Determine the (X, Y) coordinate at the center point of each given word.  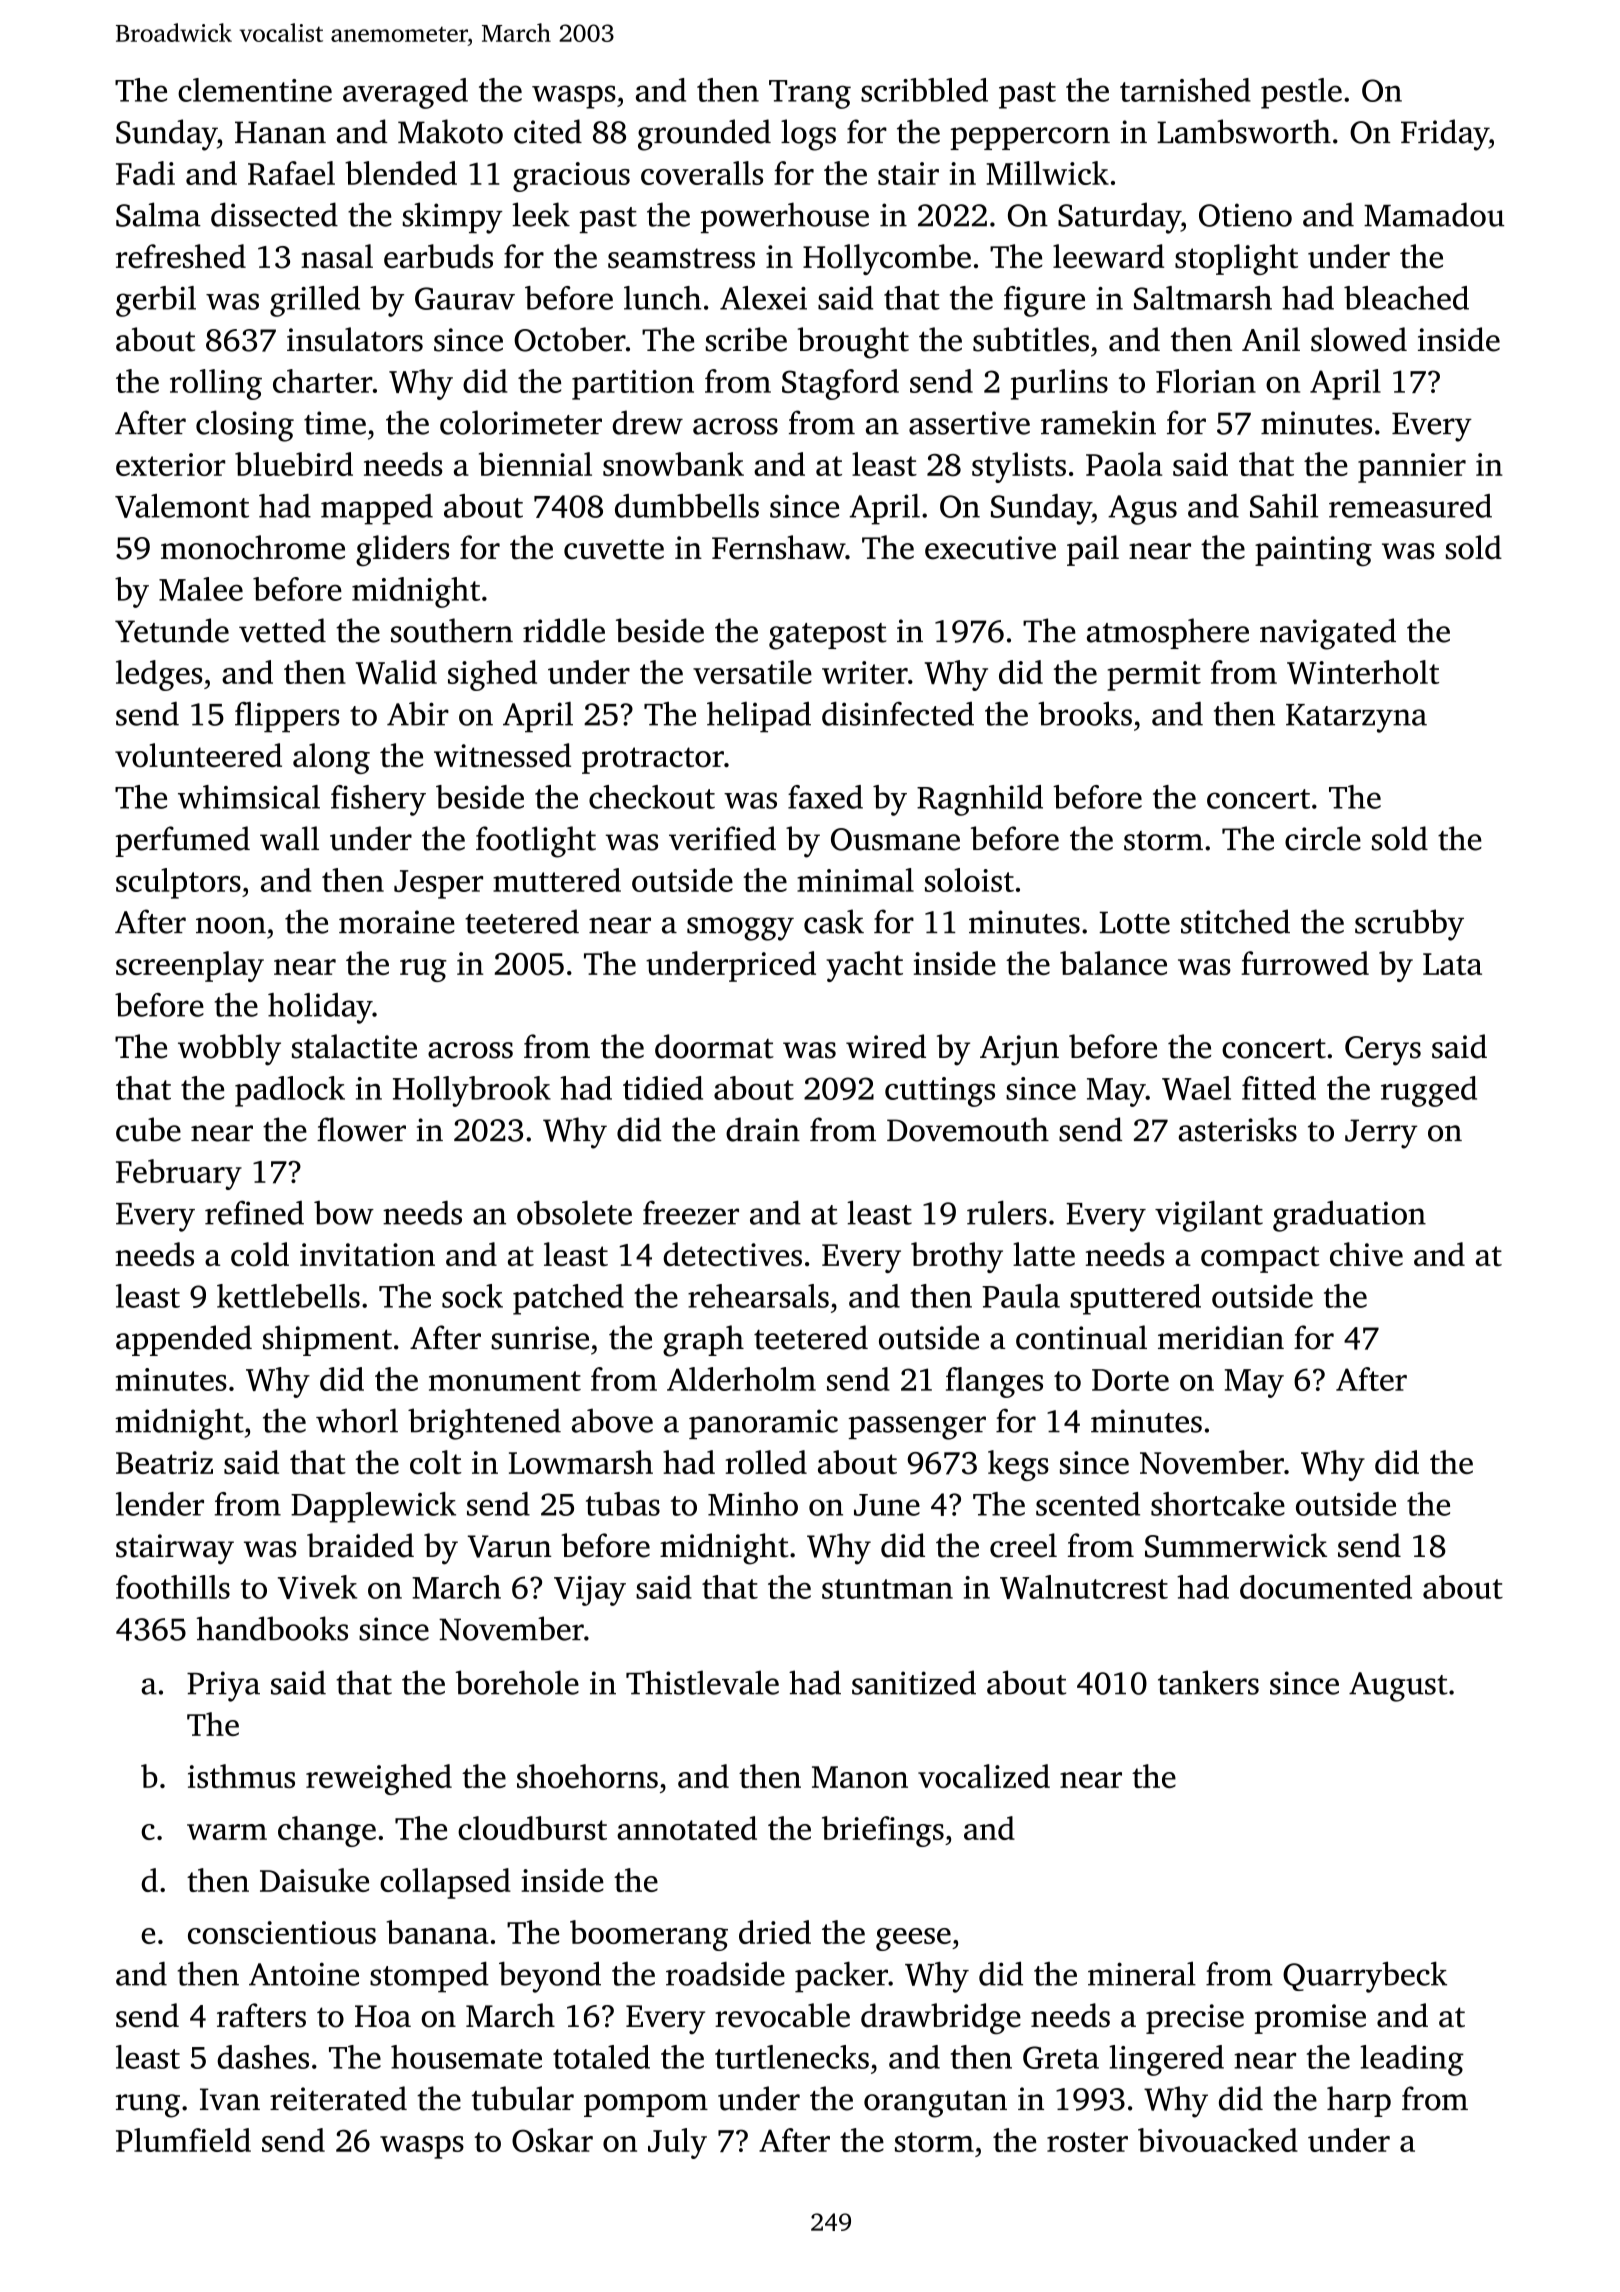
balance (1113, 963)
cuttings (940, 1092)
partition (633, 385)
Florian (1206, 381)
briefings (883, 1831)
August (1398, 1687)
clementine (255, 90)
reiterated (338, 2098)
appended (184, 1340)
